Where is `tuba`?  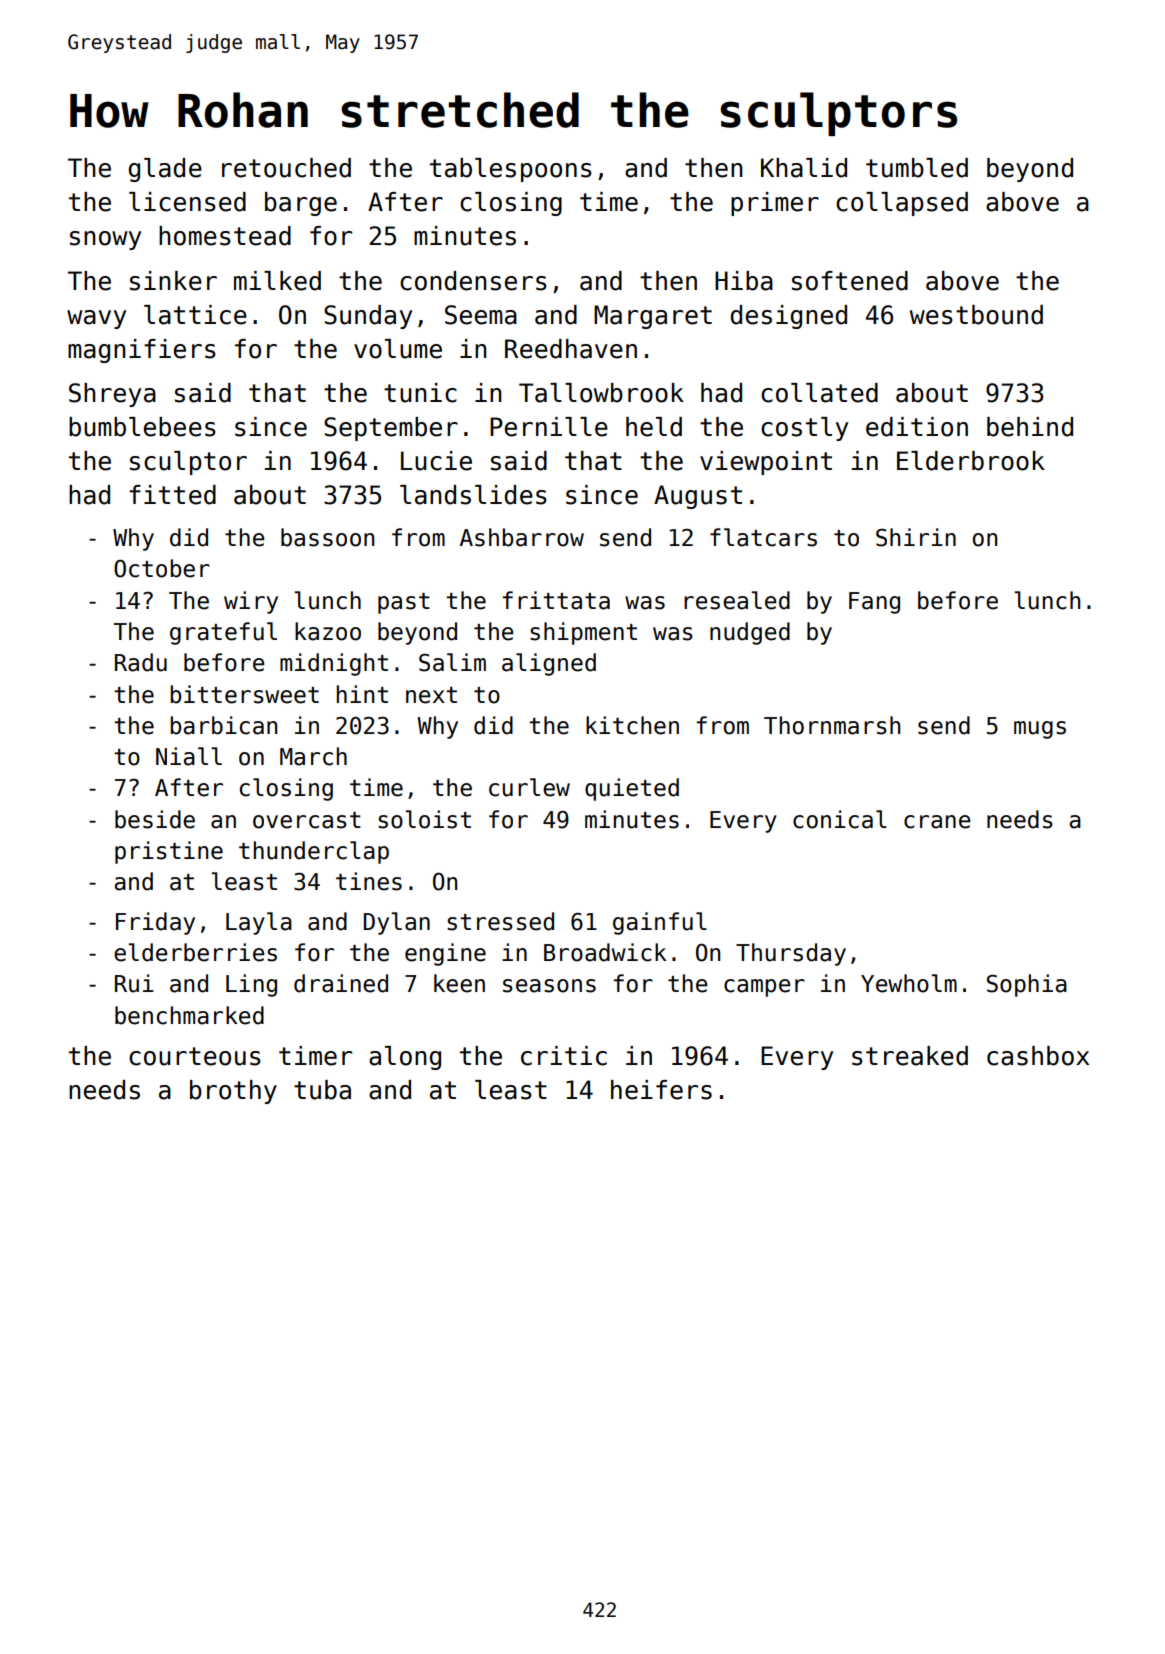
tuba is located at coordinates (322, 1090).
